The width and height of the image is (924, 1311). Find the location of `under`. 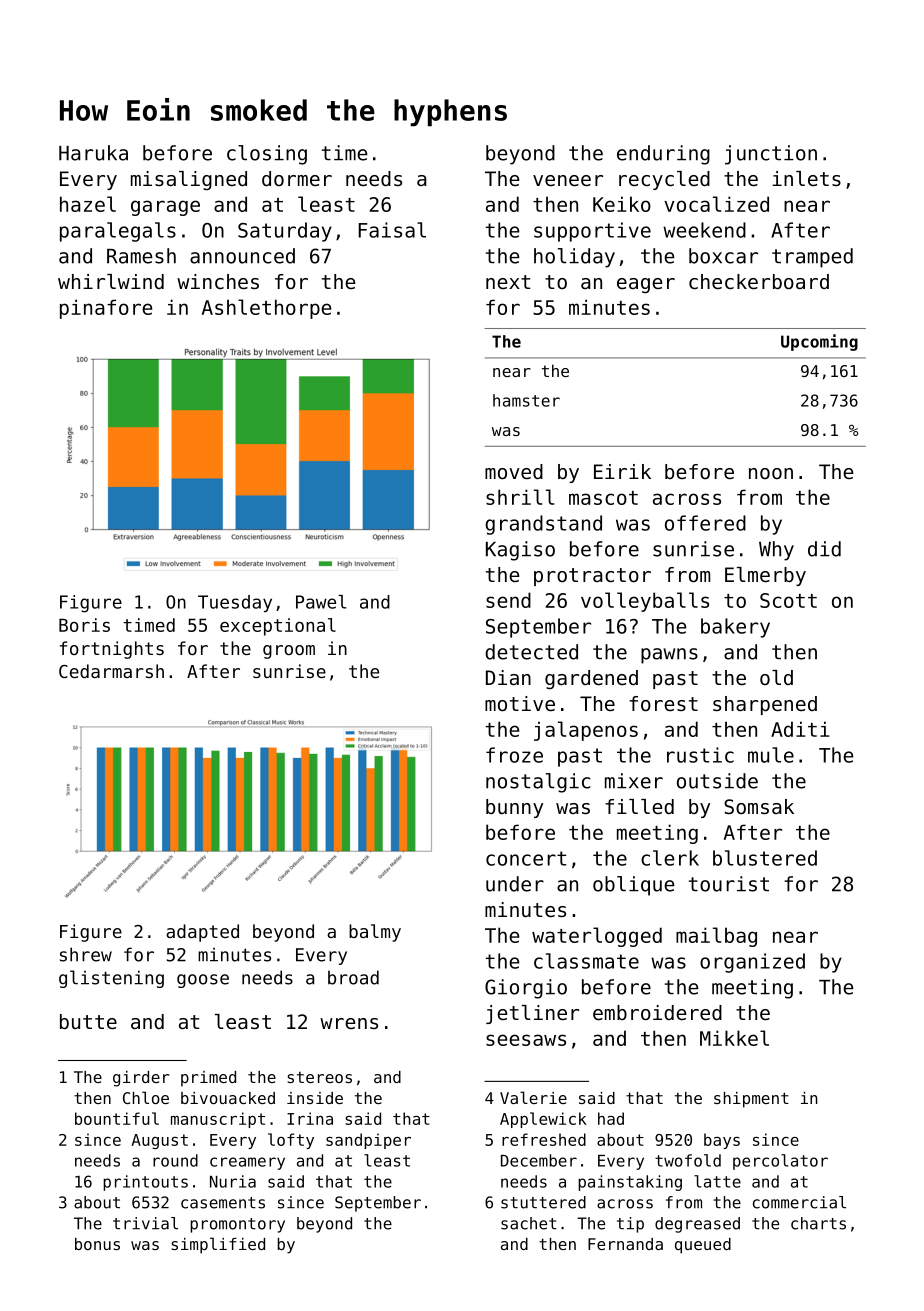

under is located at coordinates (515, 884).
